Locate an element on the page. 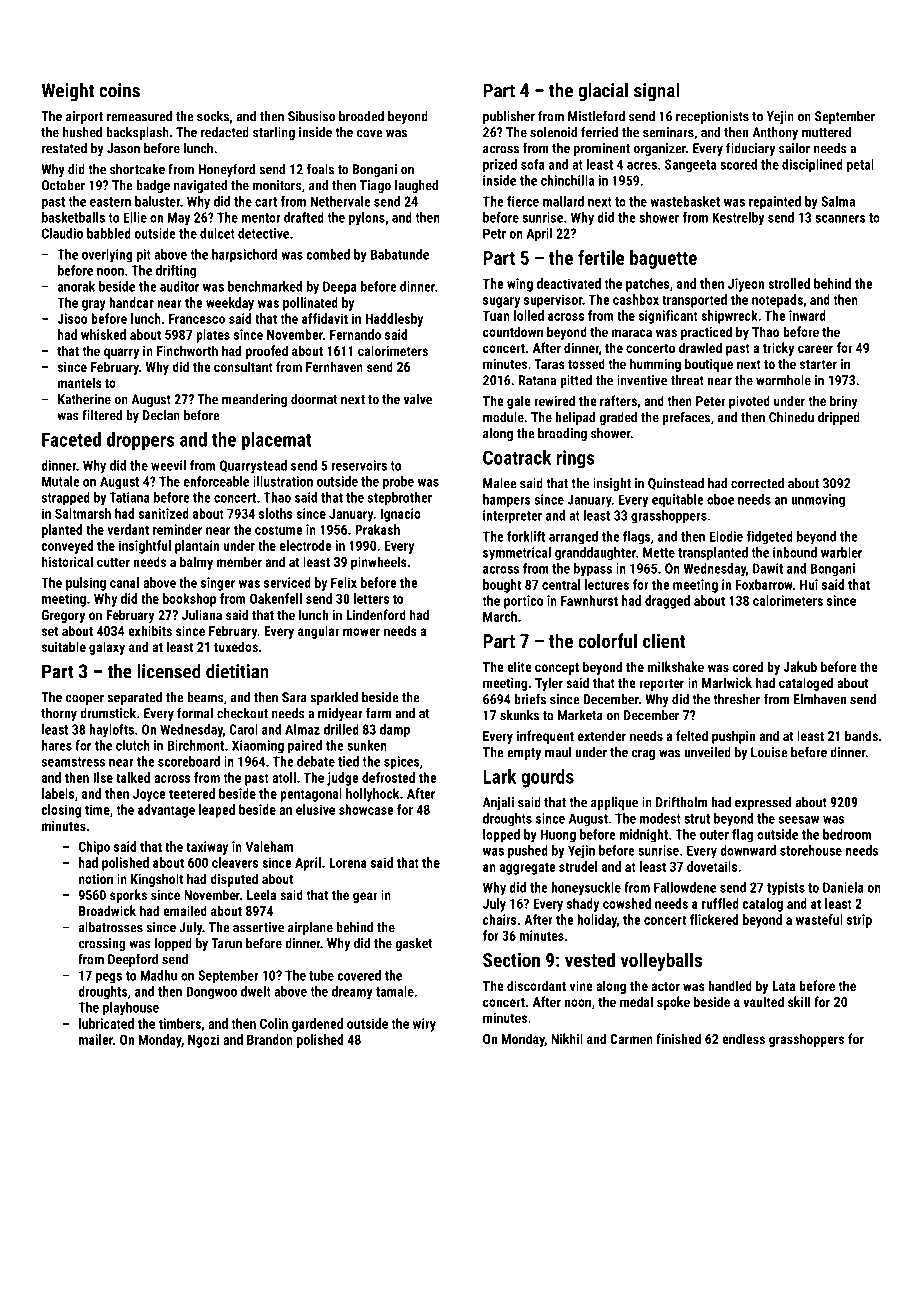 This image has height=1308, width=924. Elodie is located at coordinates (726, 536).
